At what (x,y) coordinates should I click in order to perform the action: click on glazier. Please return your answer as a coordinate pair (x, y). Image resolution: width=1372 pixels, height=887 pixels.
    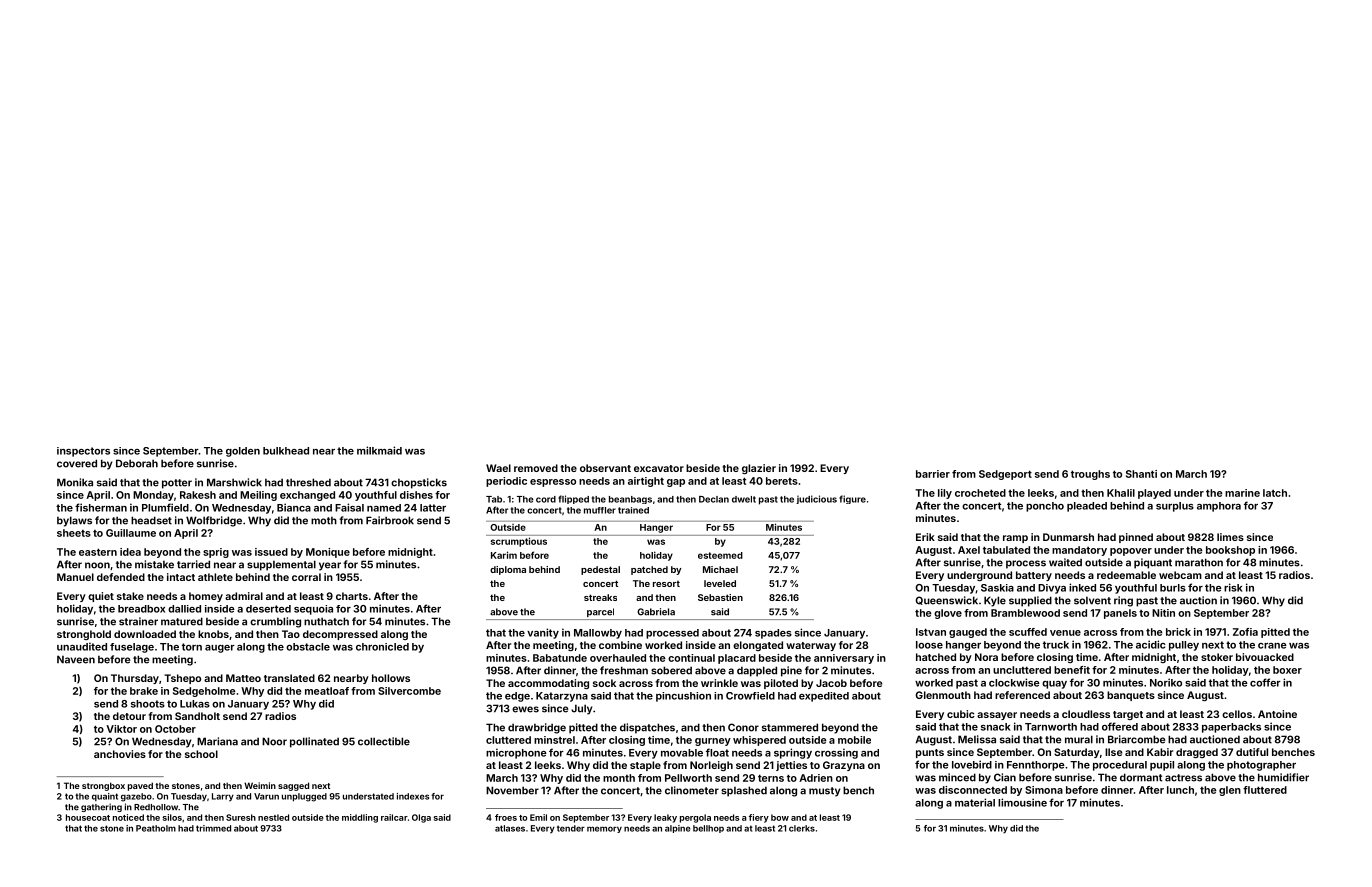
    Looking at the image, I should click on (759, 469).
